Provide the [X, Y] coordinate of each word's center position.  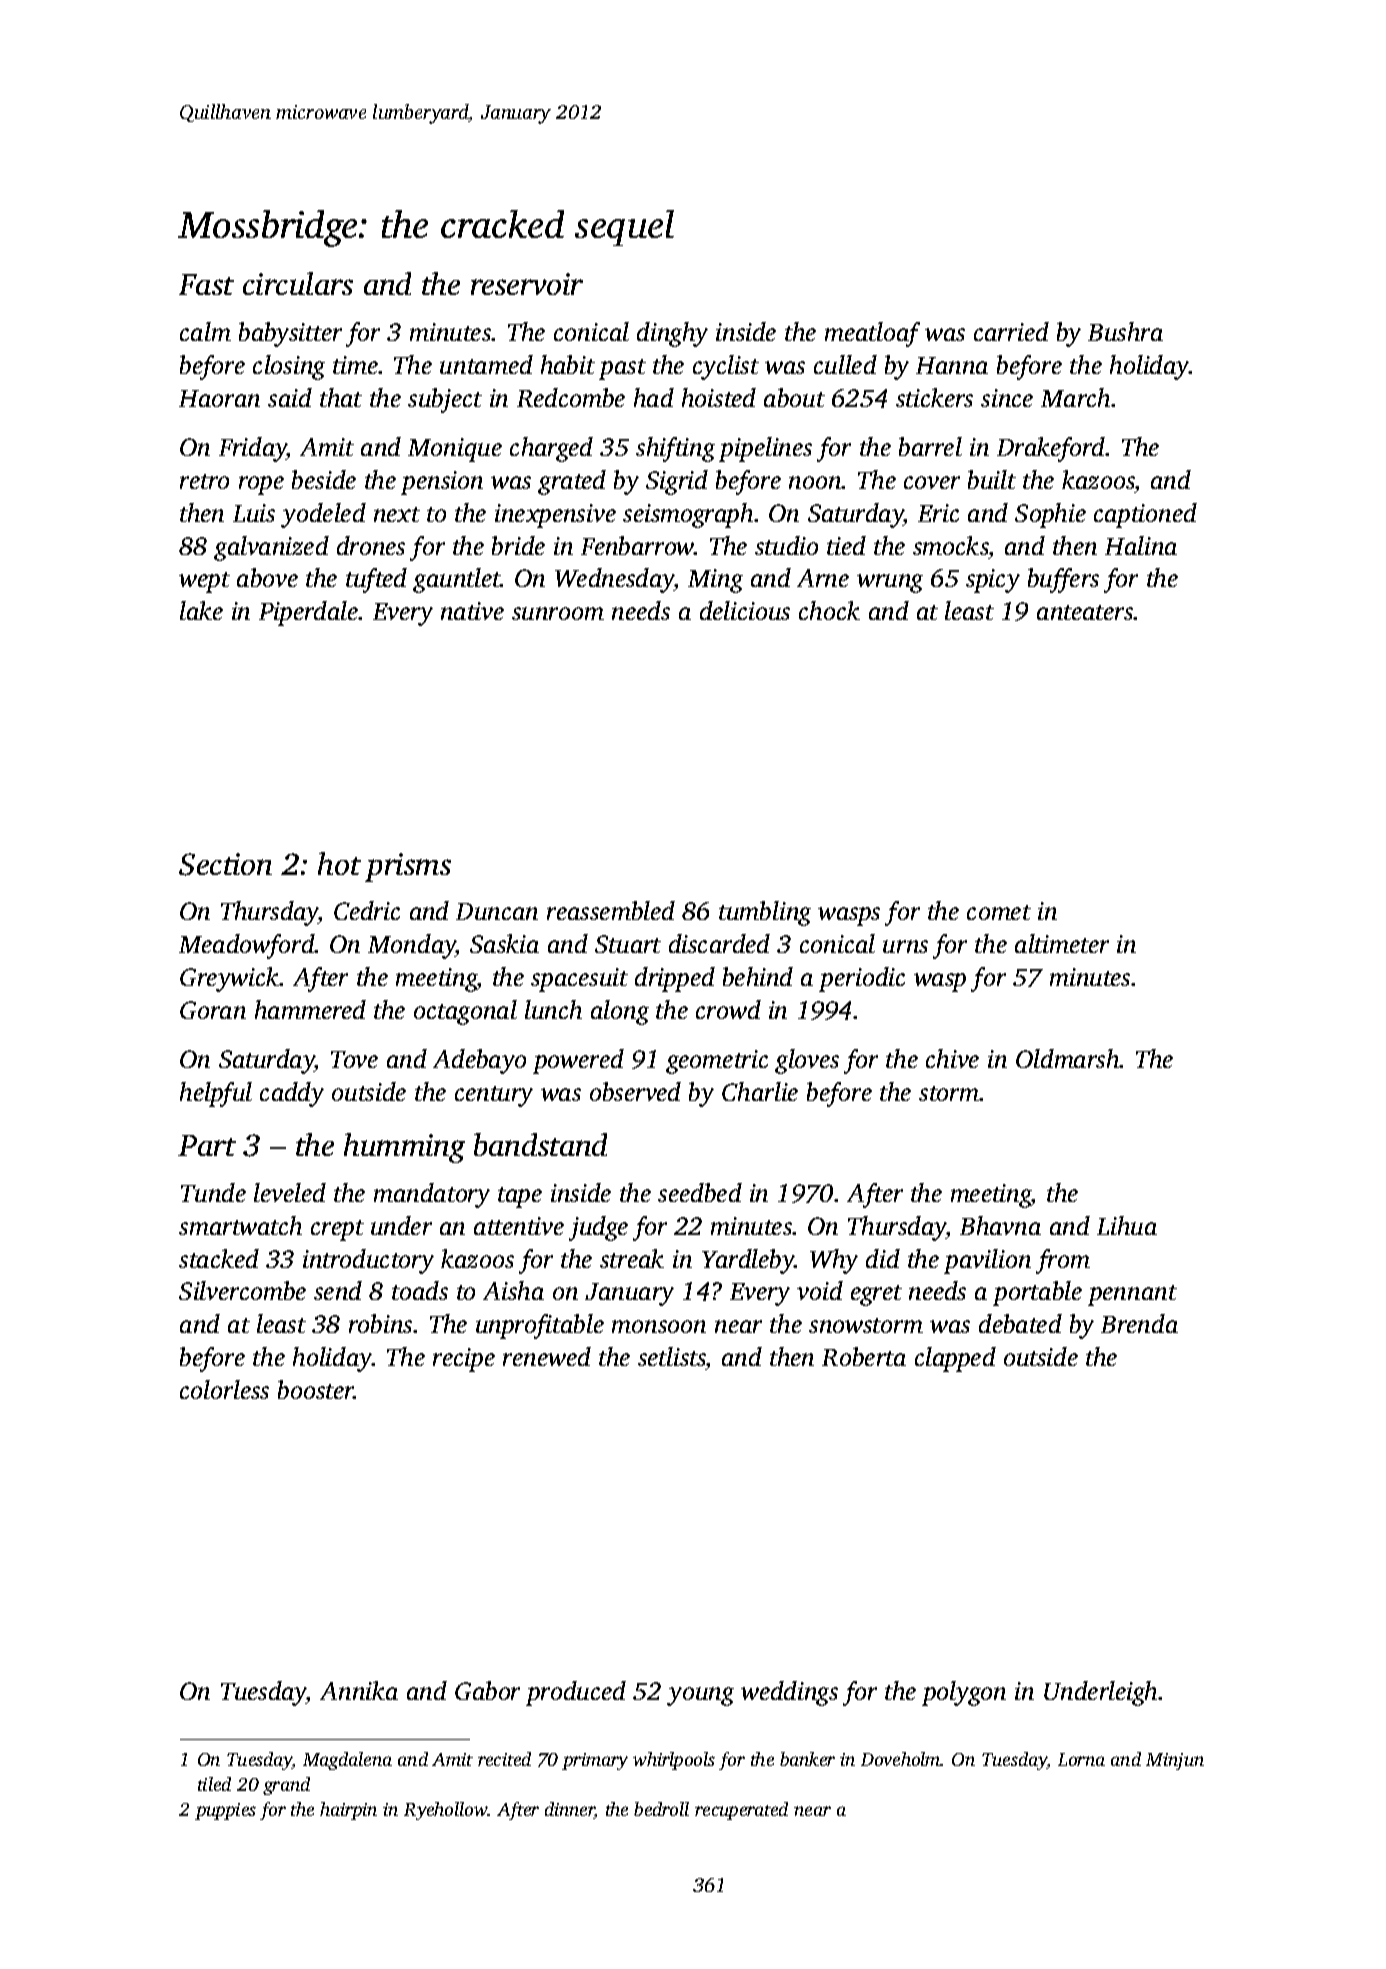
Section [225, 864]
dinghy [672, 334]
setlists [672, 1358]
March [1075, 397]
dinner [570, 1810]
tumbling [765, 913]
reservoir [527, 284]
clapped [955, 1359]
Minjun [1175, 1761]
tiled [214, 1784]
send [338, 1290]
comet [999, 912]
